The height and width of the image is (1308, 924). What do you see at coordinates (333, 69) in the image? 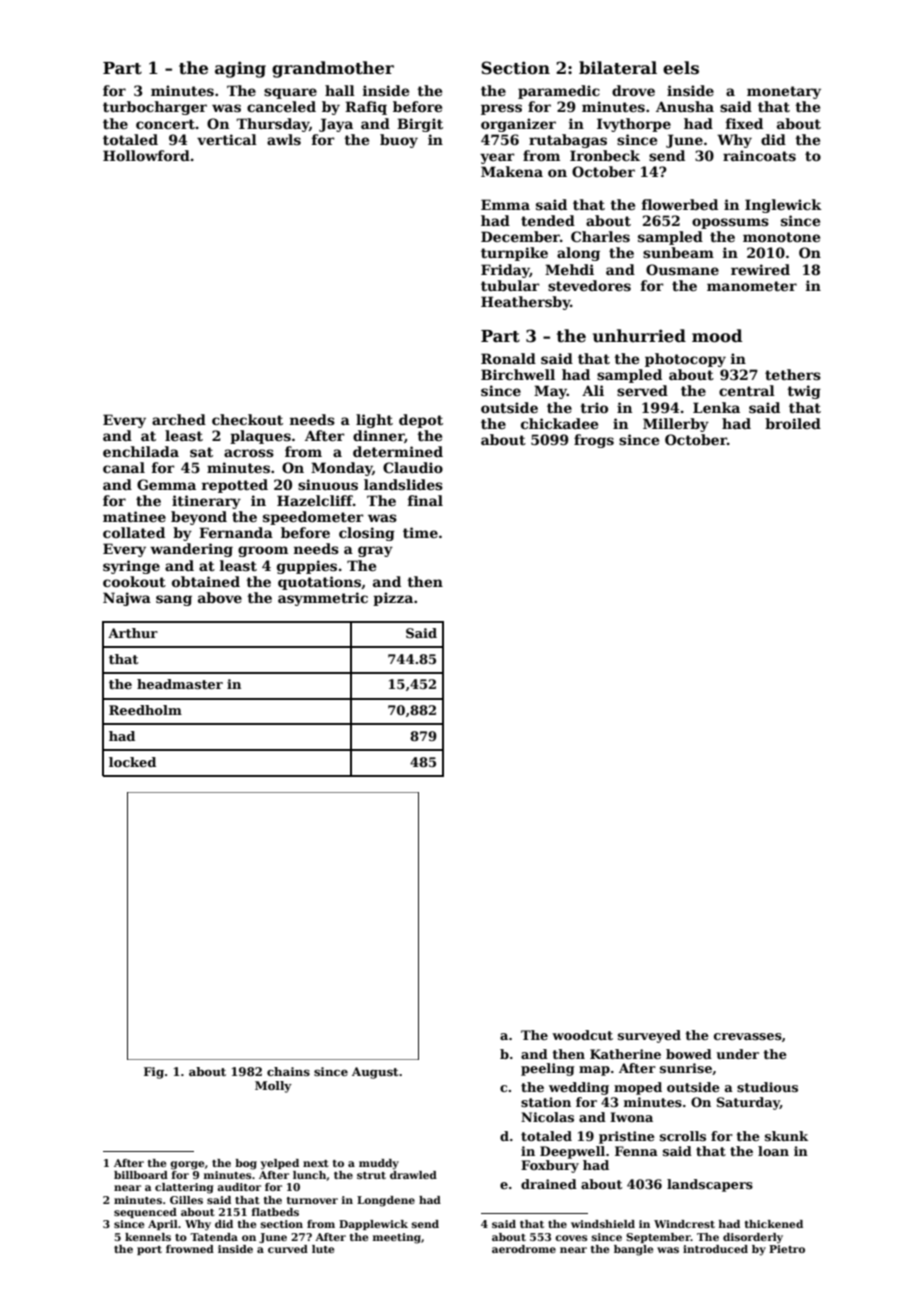
I see `grandmother` at bounding box center [333, 69].
